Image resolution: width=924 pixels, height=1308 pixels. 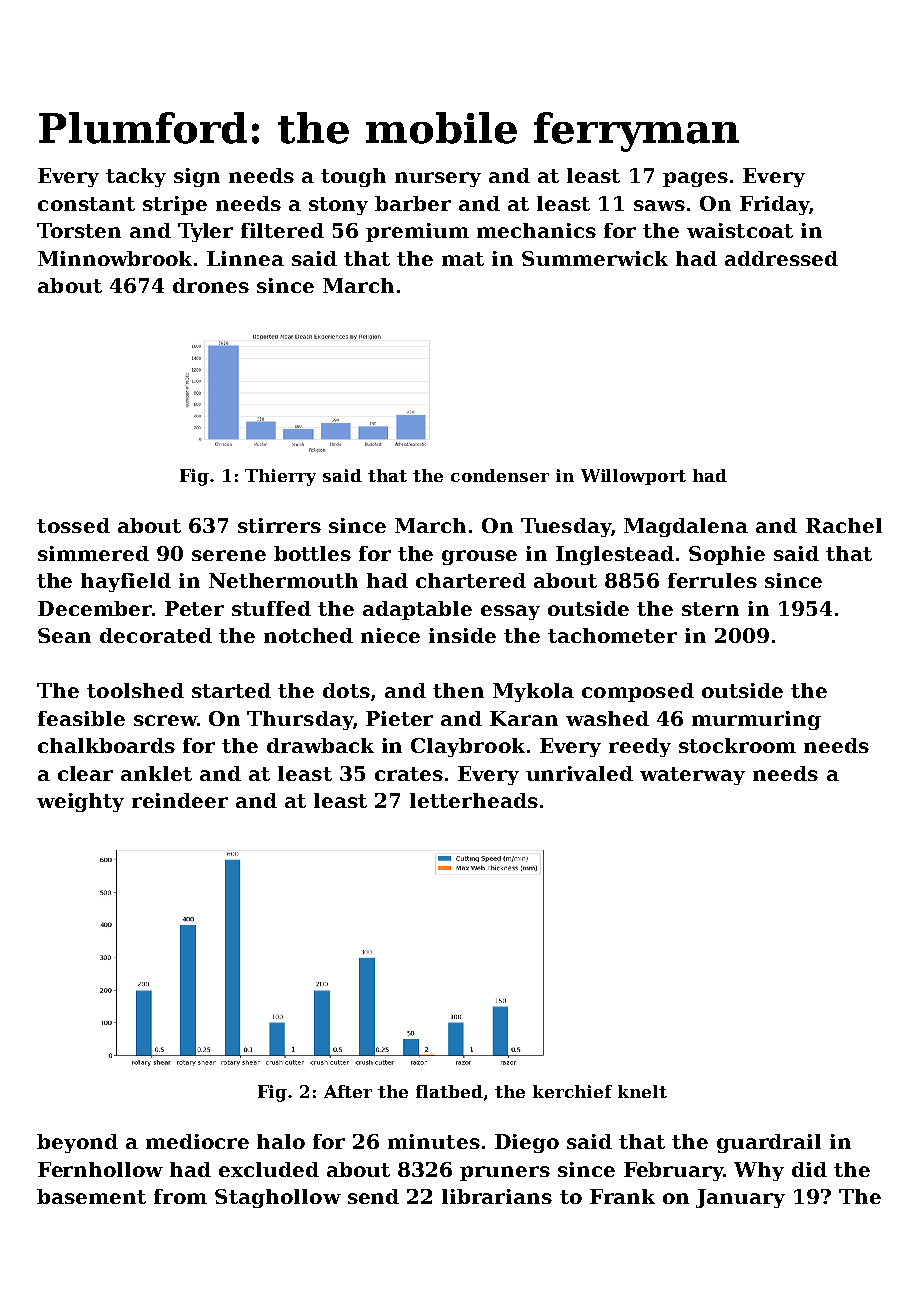 I want to click on Frank, so click(x=622, y=1196).
